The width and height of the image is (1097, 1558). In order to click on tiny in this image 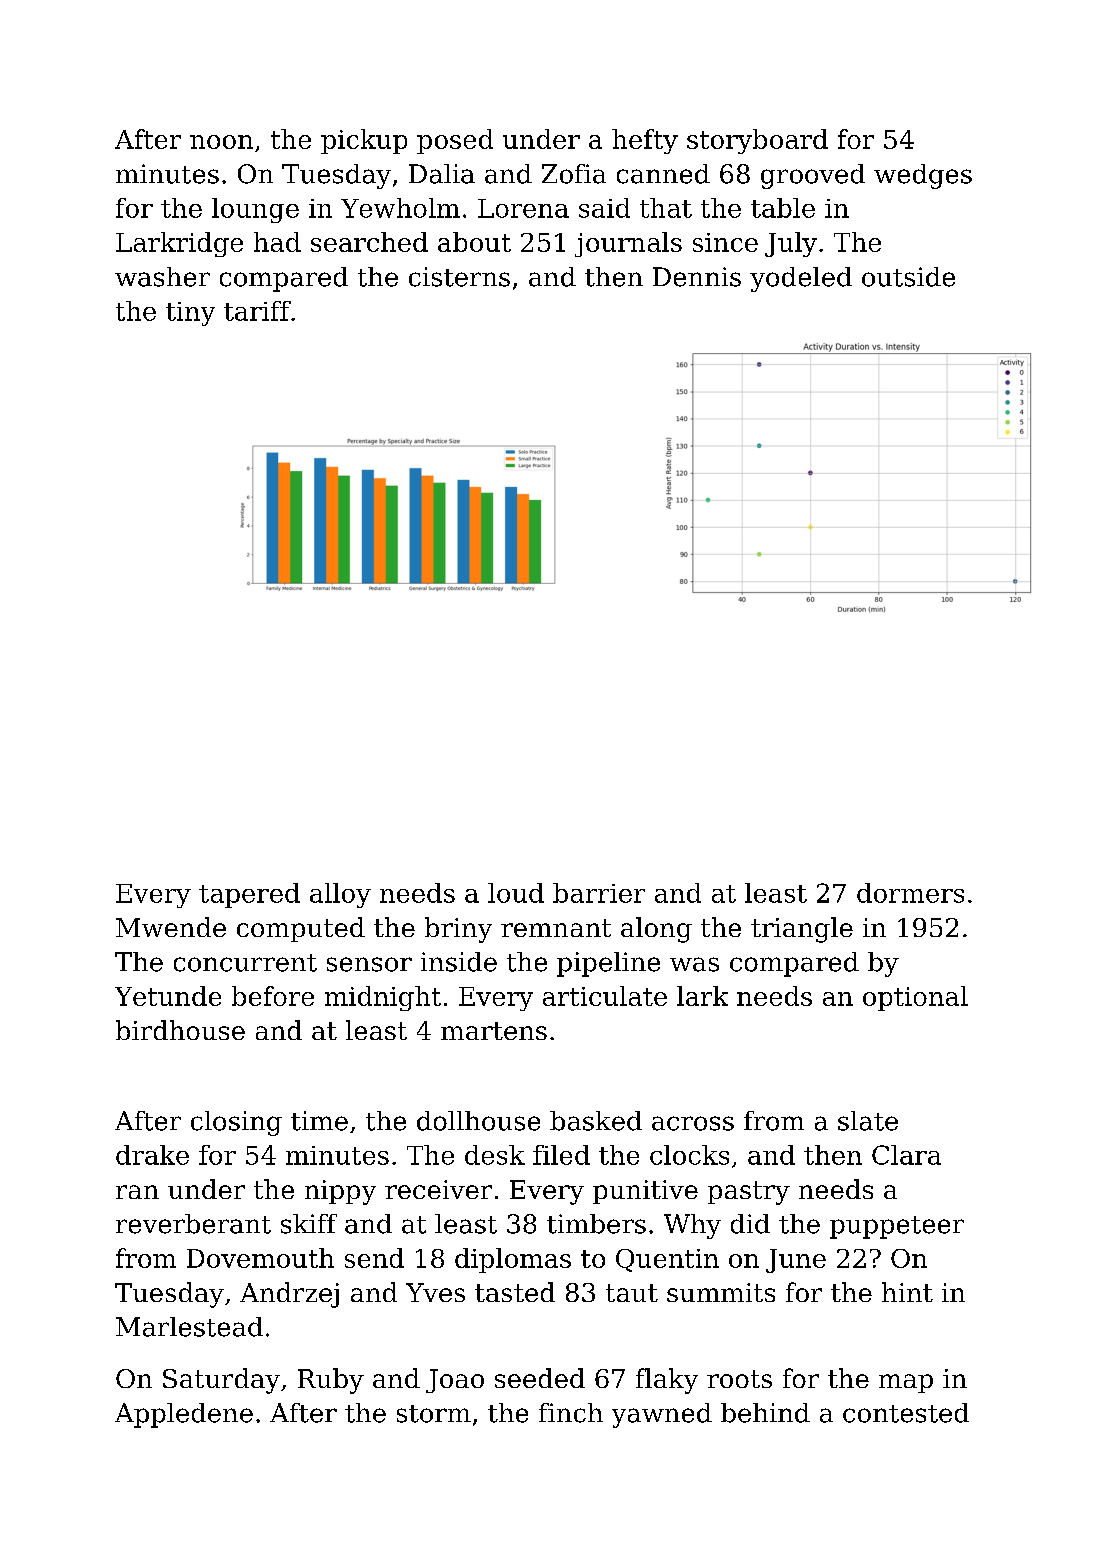, I will do `click(190, 314)`.
